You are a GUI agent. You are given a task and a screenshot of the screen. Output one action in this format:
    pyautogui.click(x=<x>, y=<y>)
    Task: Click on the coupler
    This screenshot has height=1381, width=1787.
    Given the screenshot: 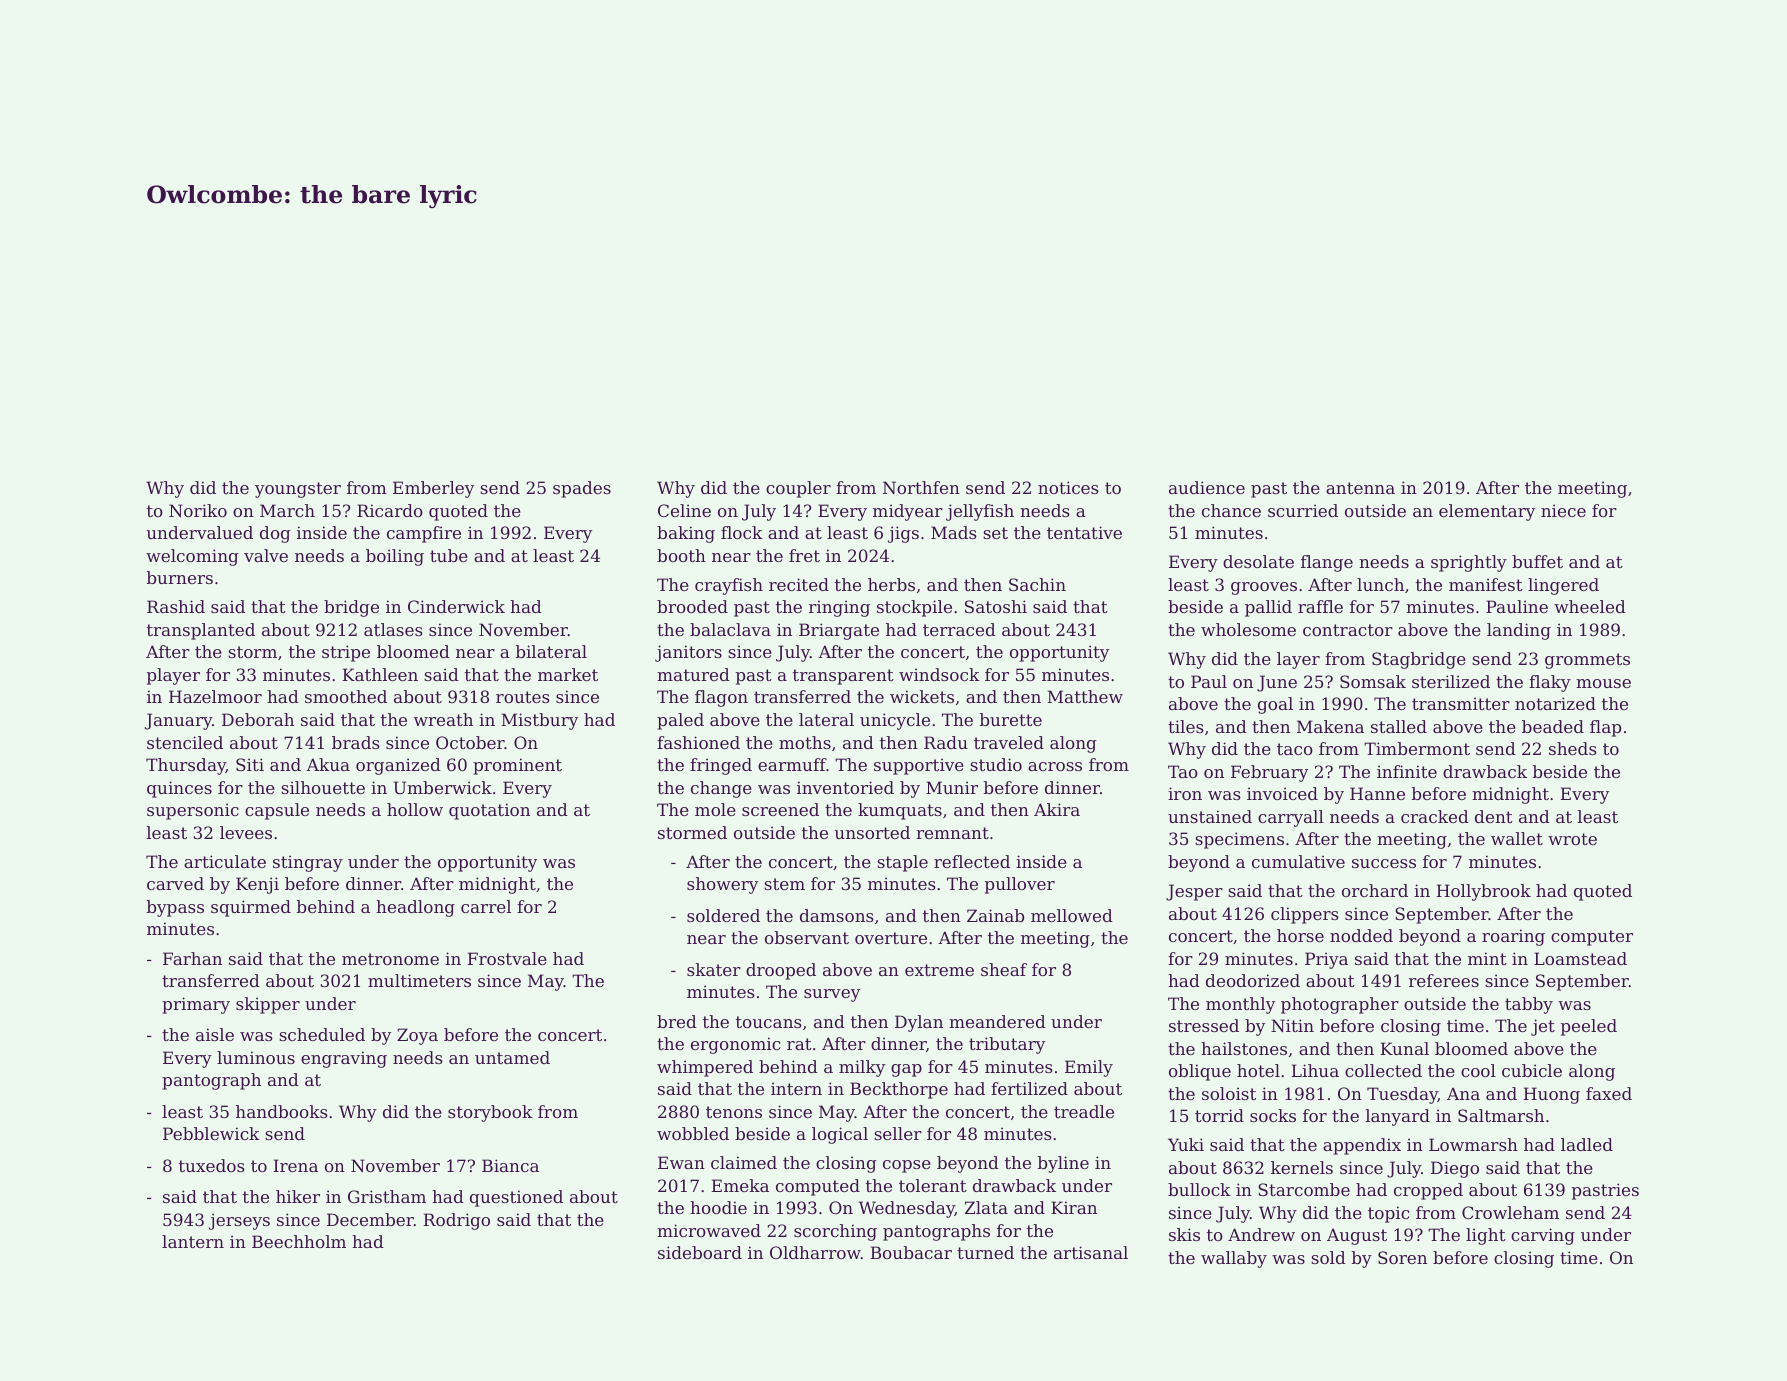 What is the action you would take?
    pyautogui.click(x=798, y=489)
